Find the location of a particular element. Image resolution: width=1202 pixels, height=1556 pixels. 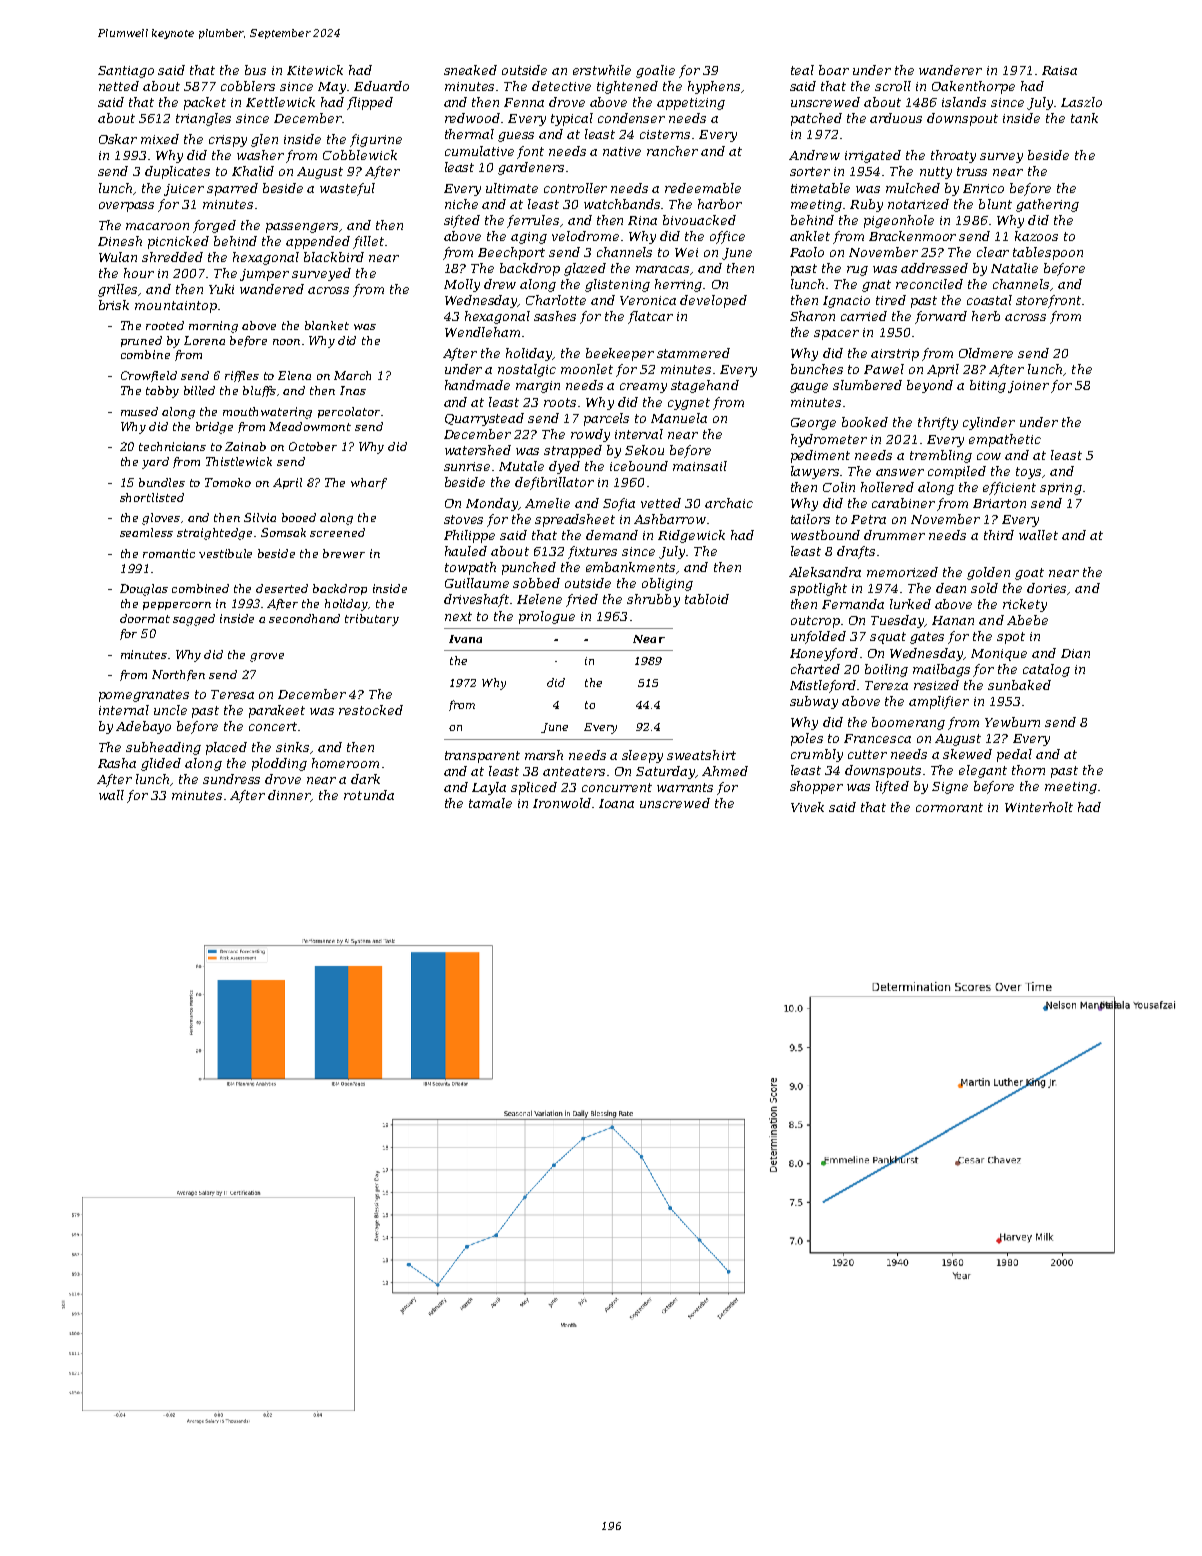

gathering is located at coordinates (1047, 205).
